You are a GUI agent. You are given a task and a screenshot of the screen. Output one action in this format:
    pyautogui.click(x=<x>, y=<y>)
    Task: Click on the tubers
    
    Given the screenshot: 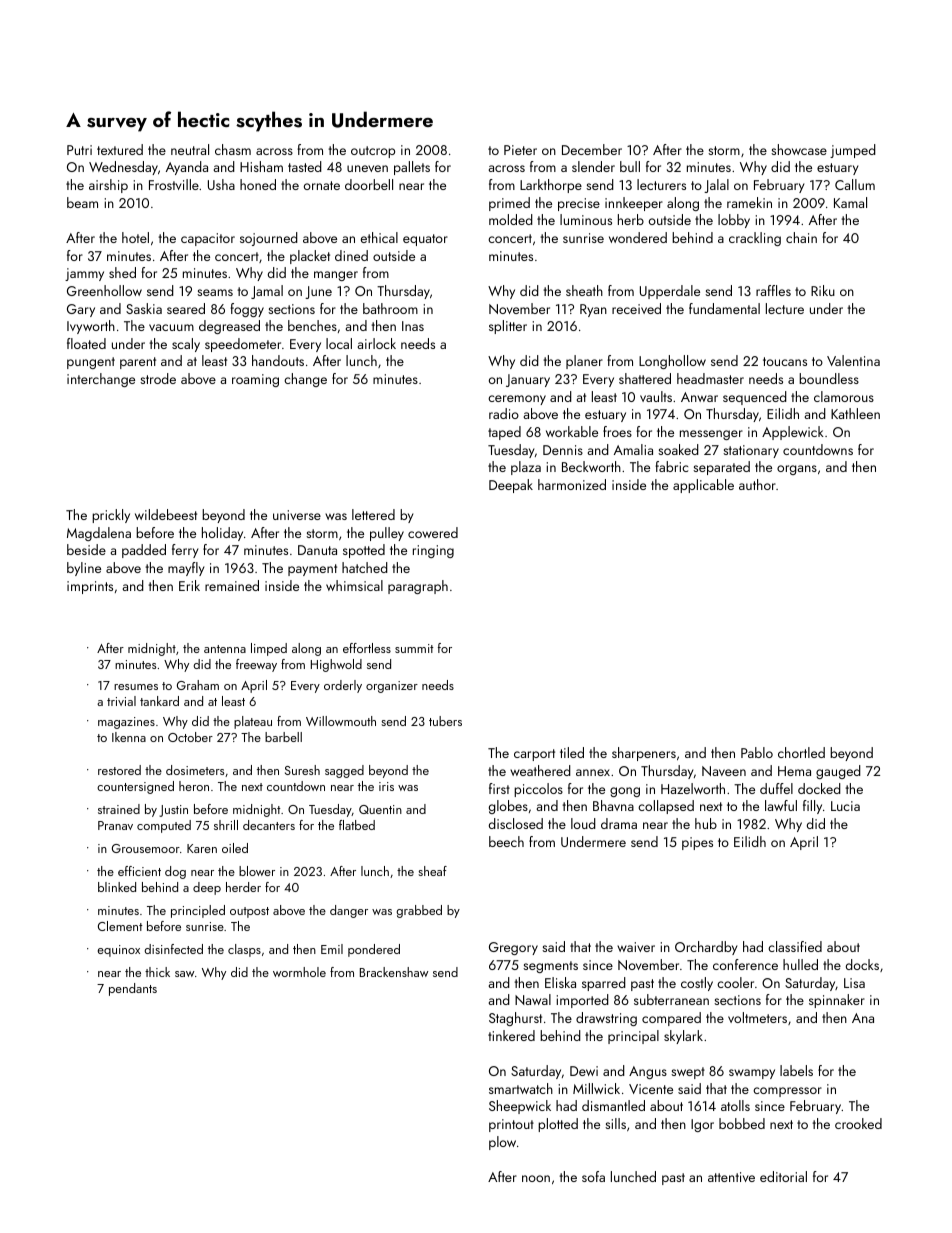 What is the action you would take?
    pyautogui.click(x=445, y=721)
